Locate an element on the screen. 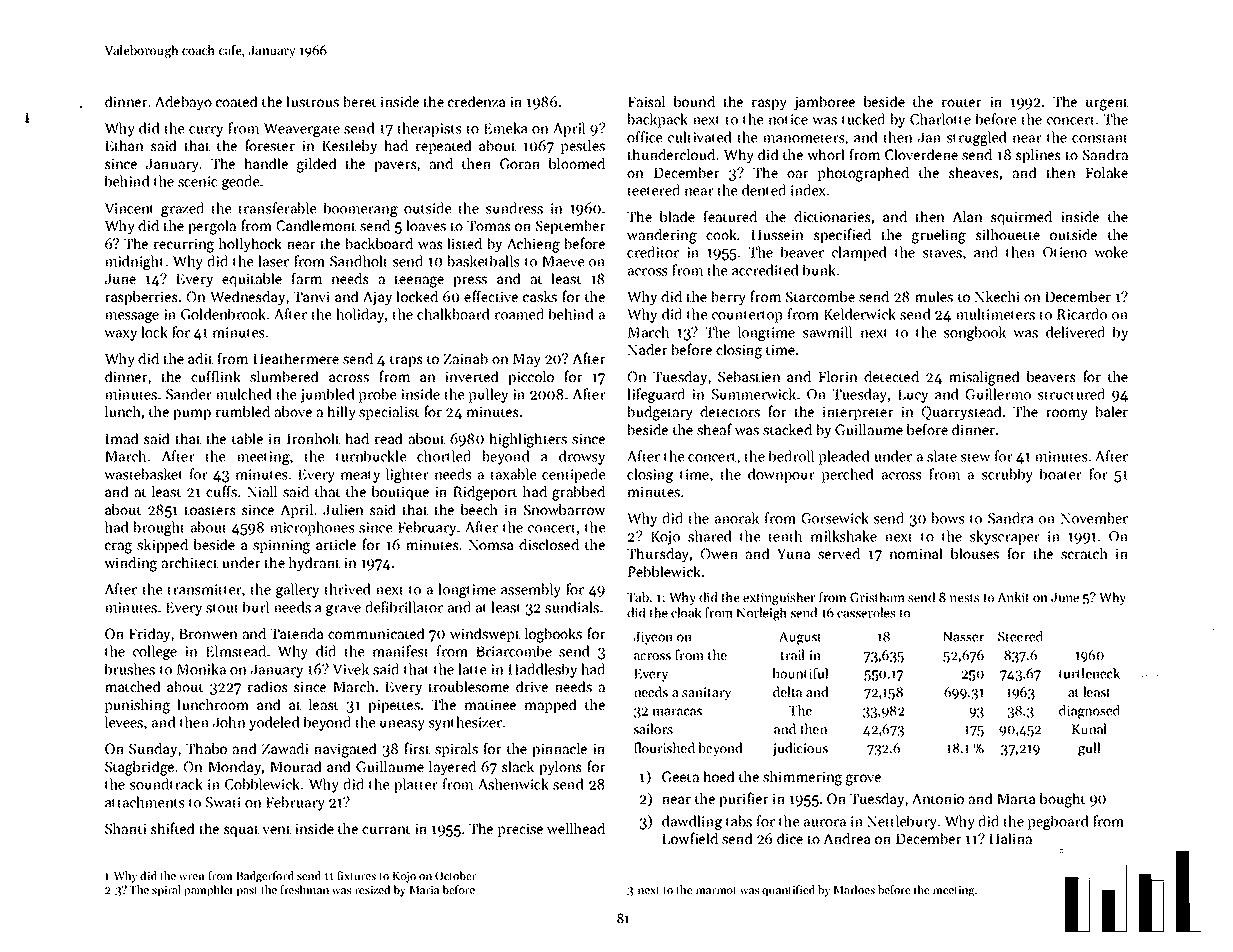 This screenshot has height=952, width=1233. urgent is located at coordinates (1107, 104).
